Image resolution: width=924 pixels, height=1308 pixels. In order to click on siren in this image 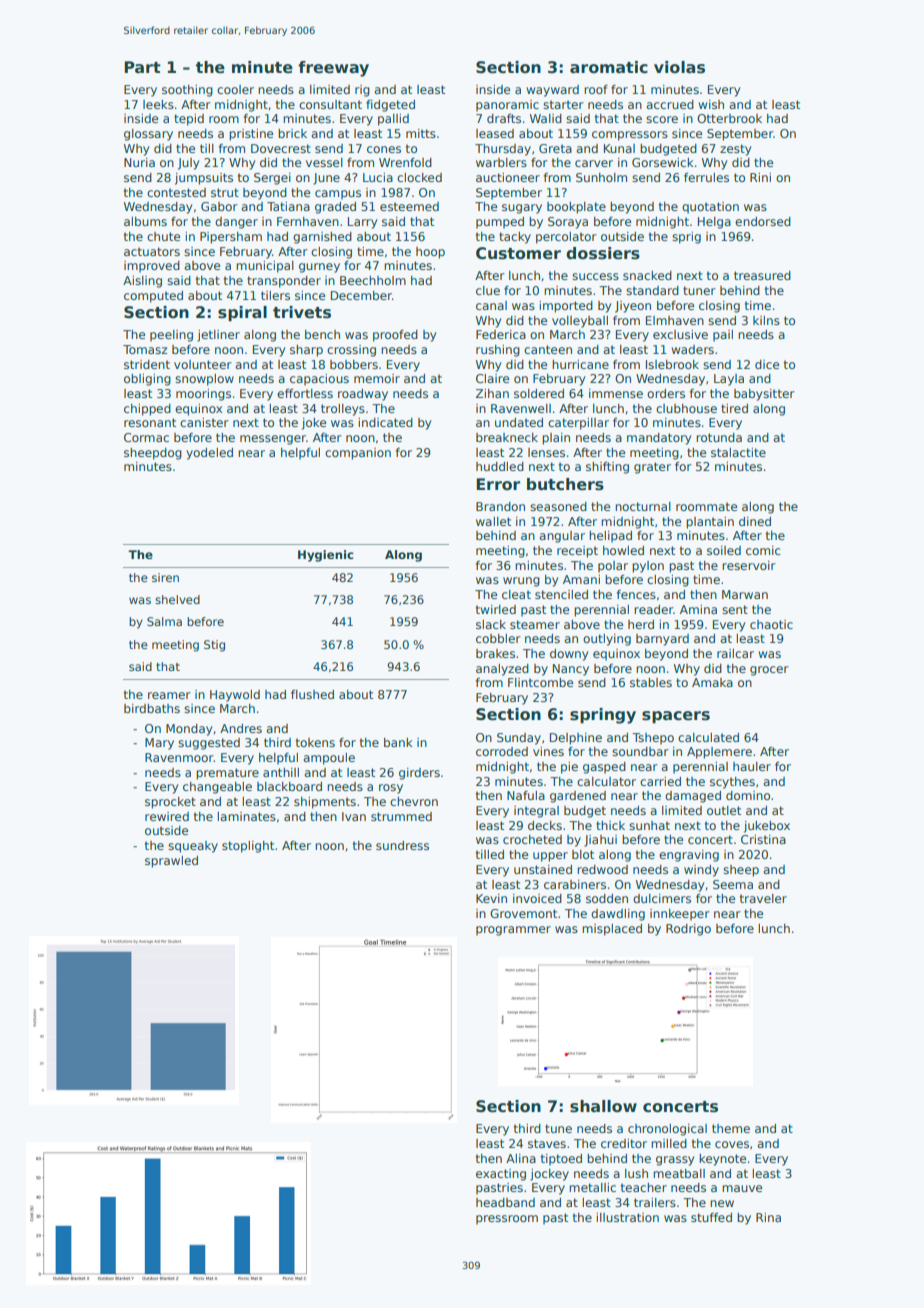, I will do `click(165, 577)`.
